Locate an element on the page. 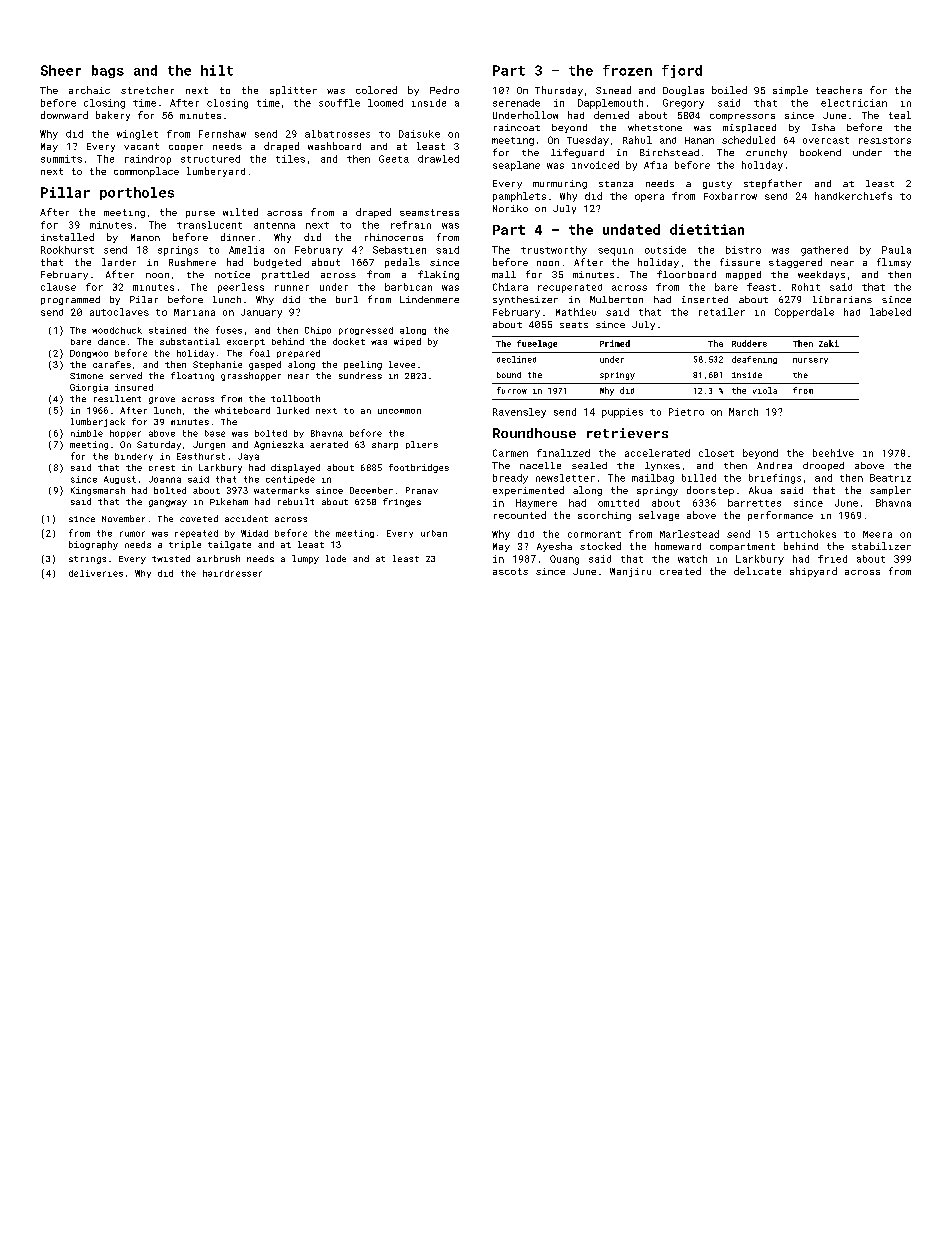  deliveries is located at coordinates (96, 573).
